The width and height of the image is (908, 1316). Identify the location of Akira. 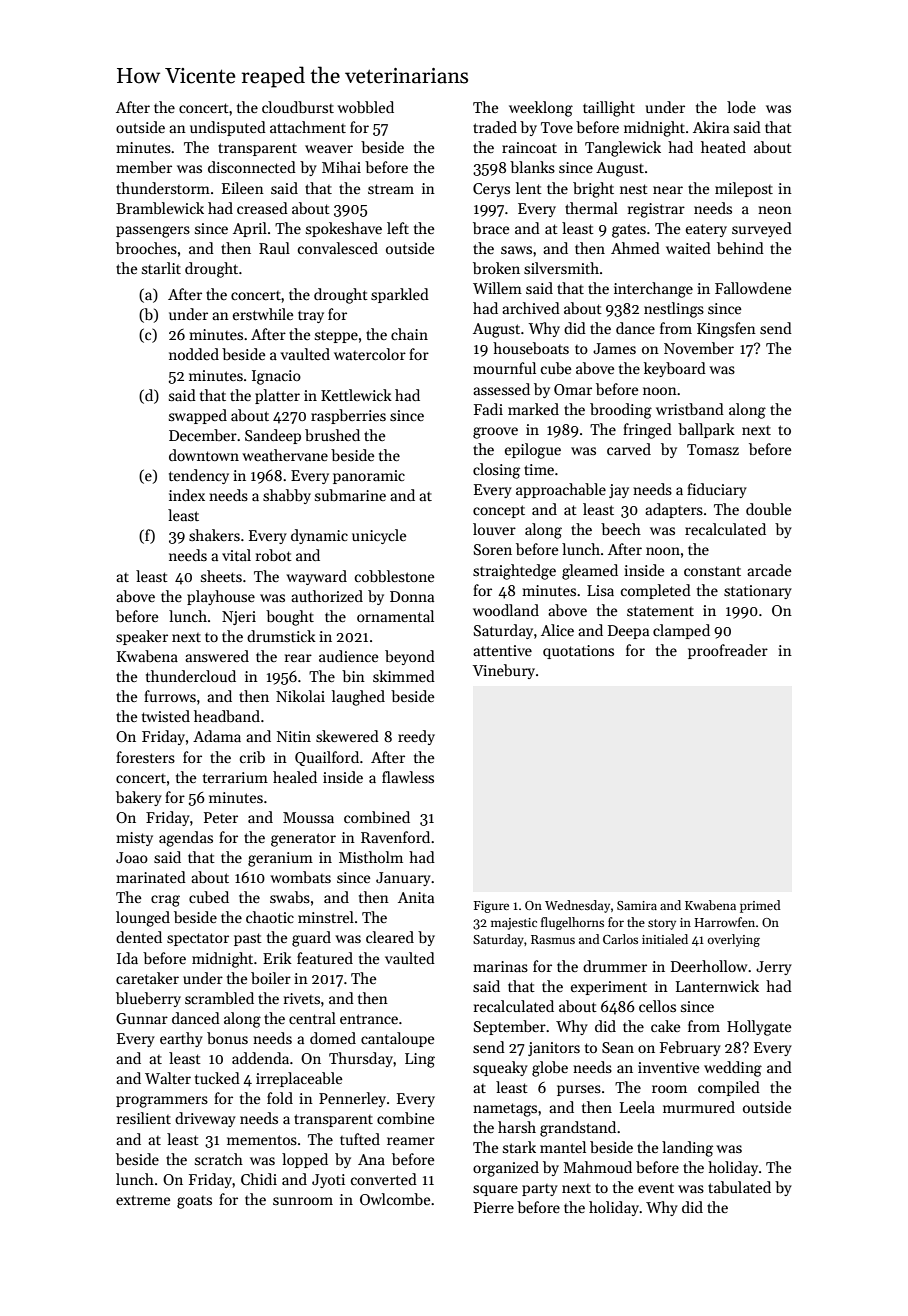
(711, 127).
